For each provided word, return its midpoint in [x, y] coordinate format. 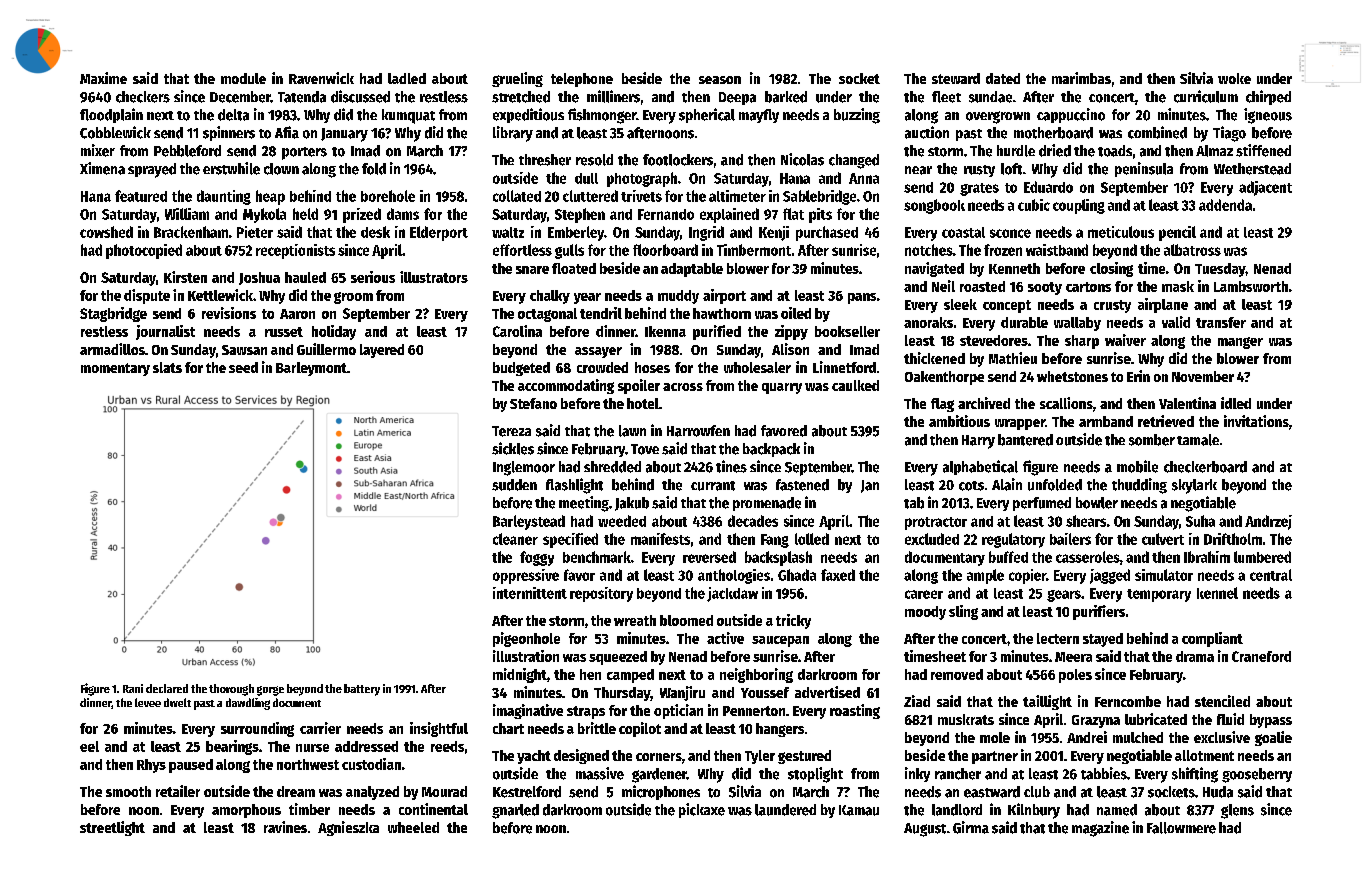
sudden [514, 485]
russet [284, 332]
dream [296, 791]
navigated [934, 269]
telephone [582, 80]
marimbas [1081, 78]
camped [630, 676]
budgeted [521, 369]
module [243, 78]
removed [957, 674]
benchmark [597, 557]
